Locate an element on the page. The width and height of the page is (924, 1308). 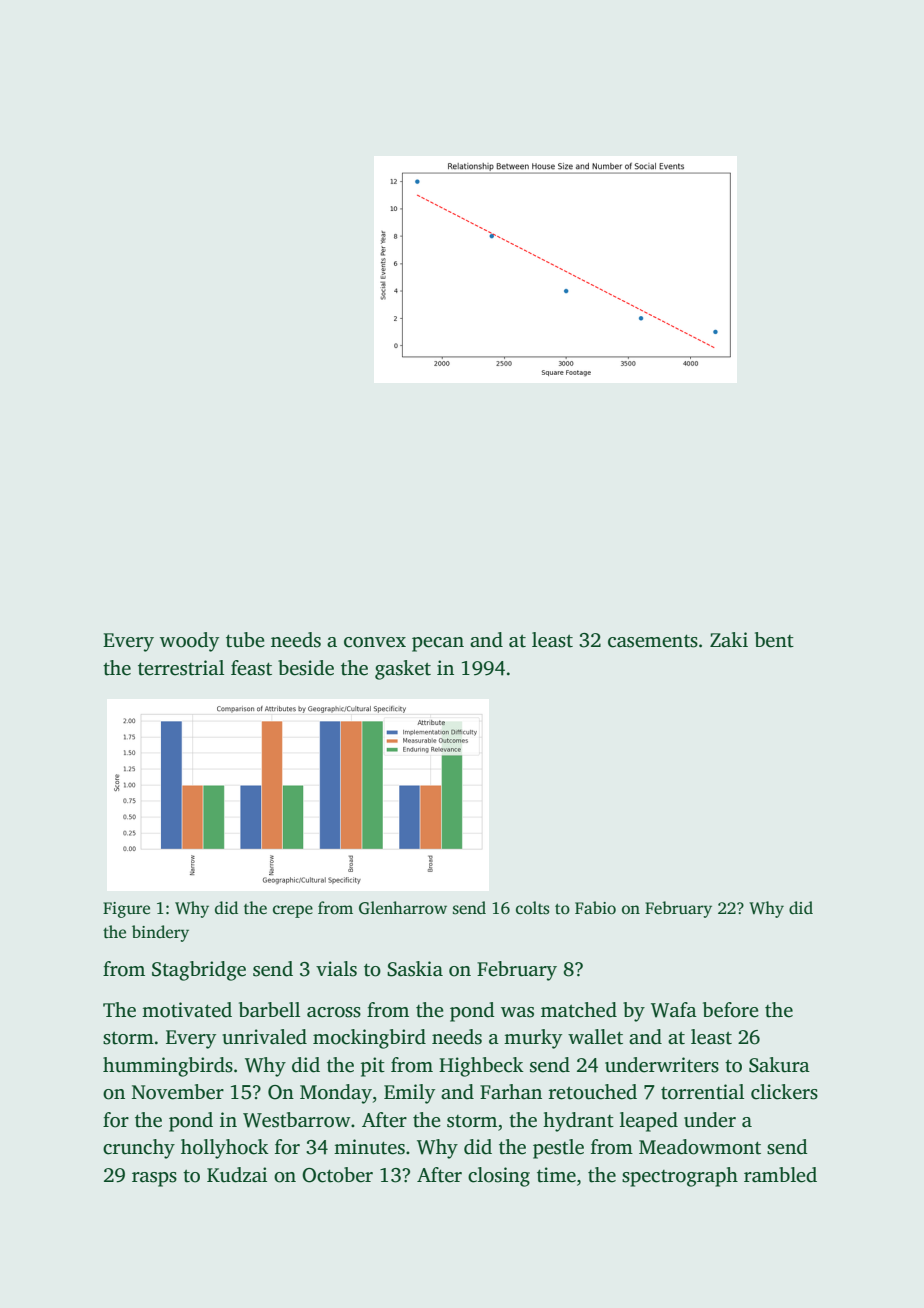
colts is located at coordinates (533, 908).
